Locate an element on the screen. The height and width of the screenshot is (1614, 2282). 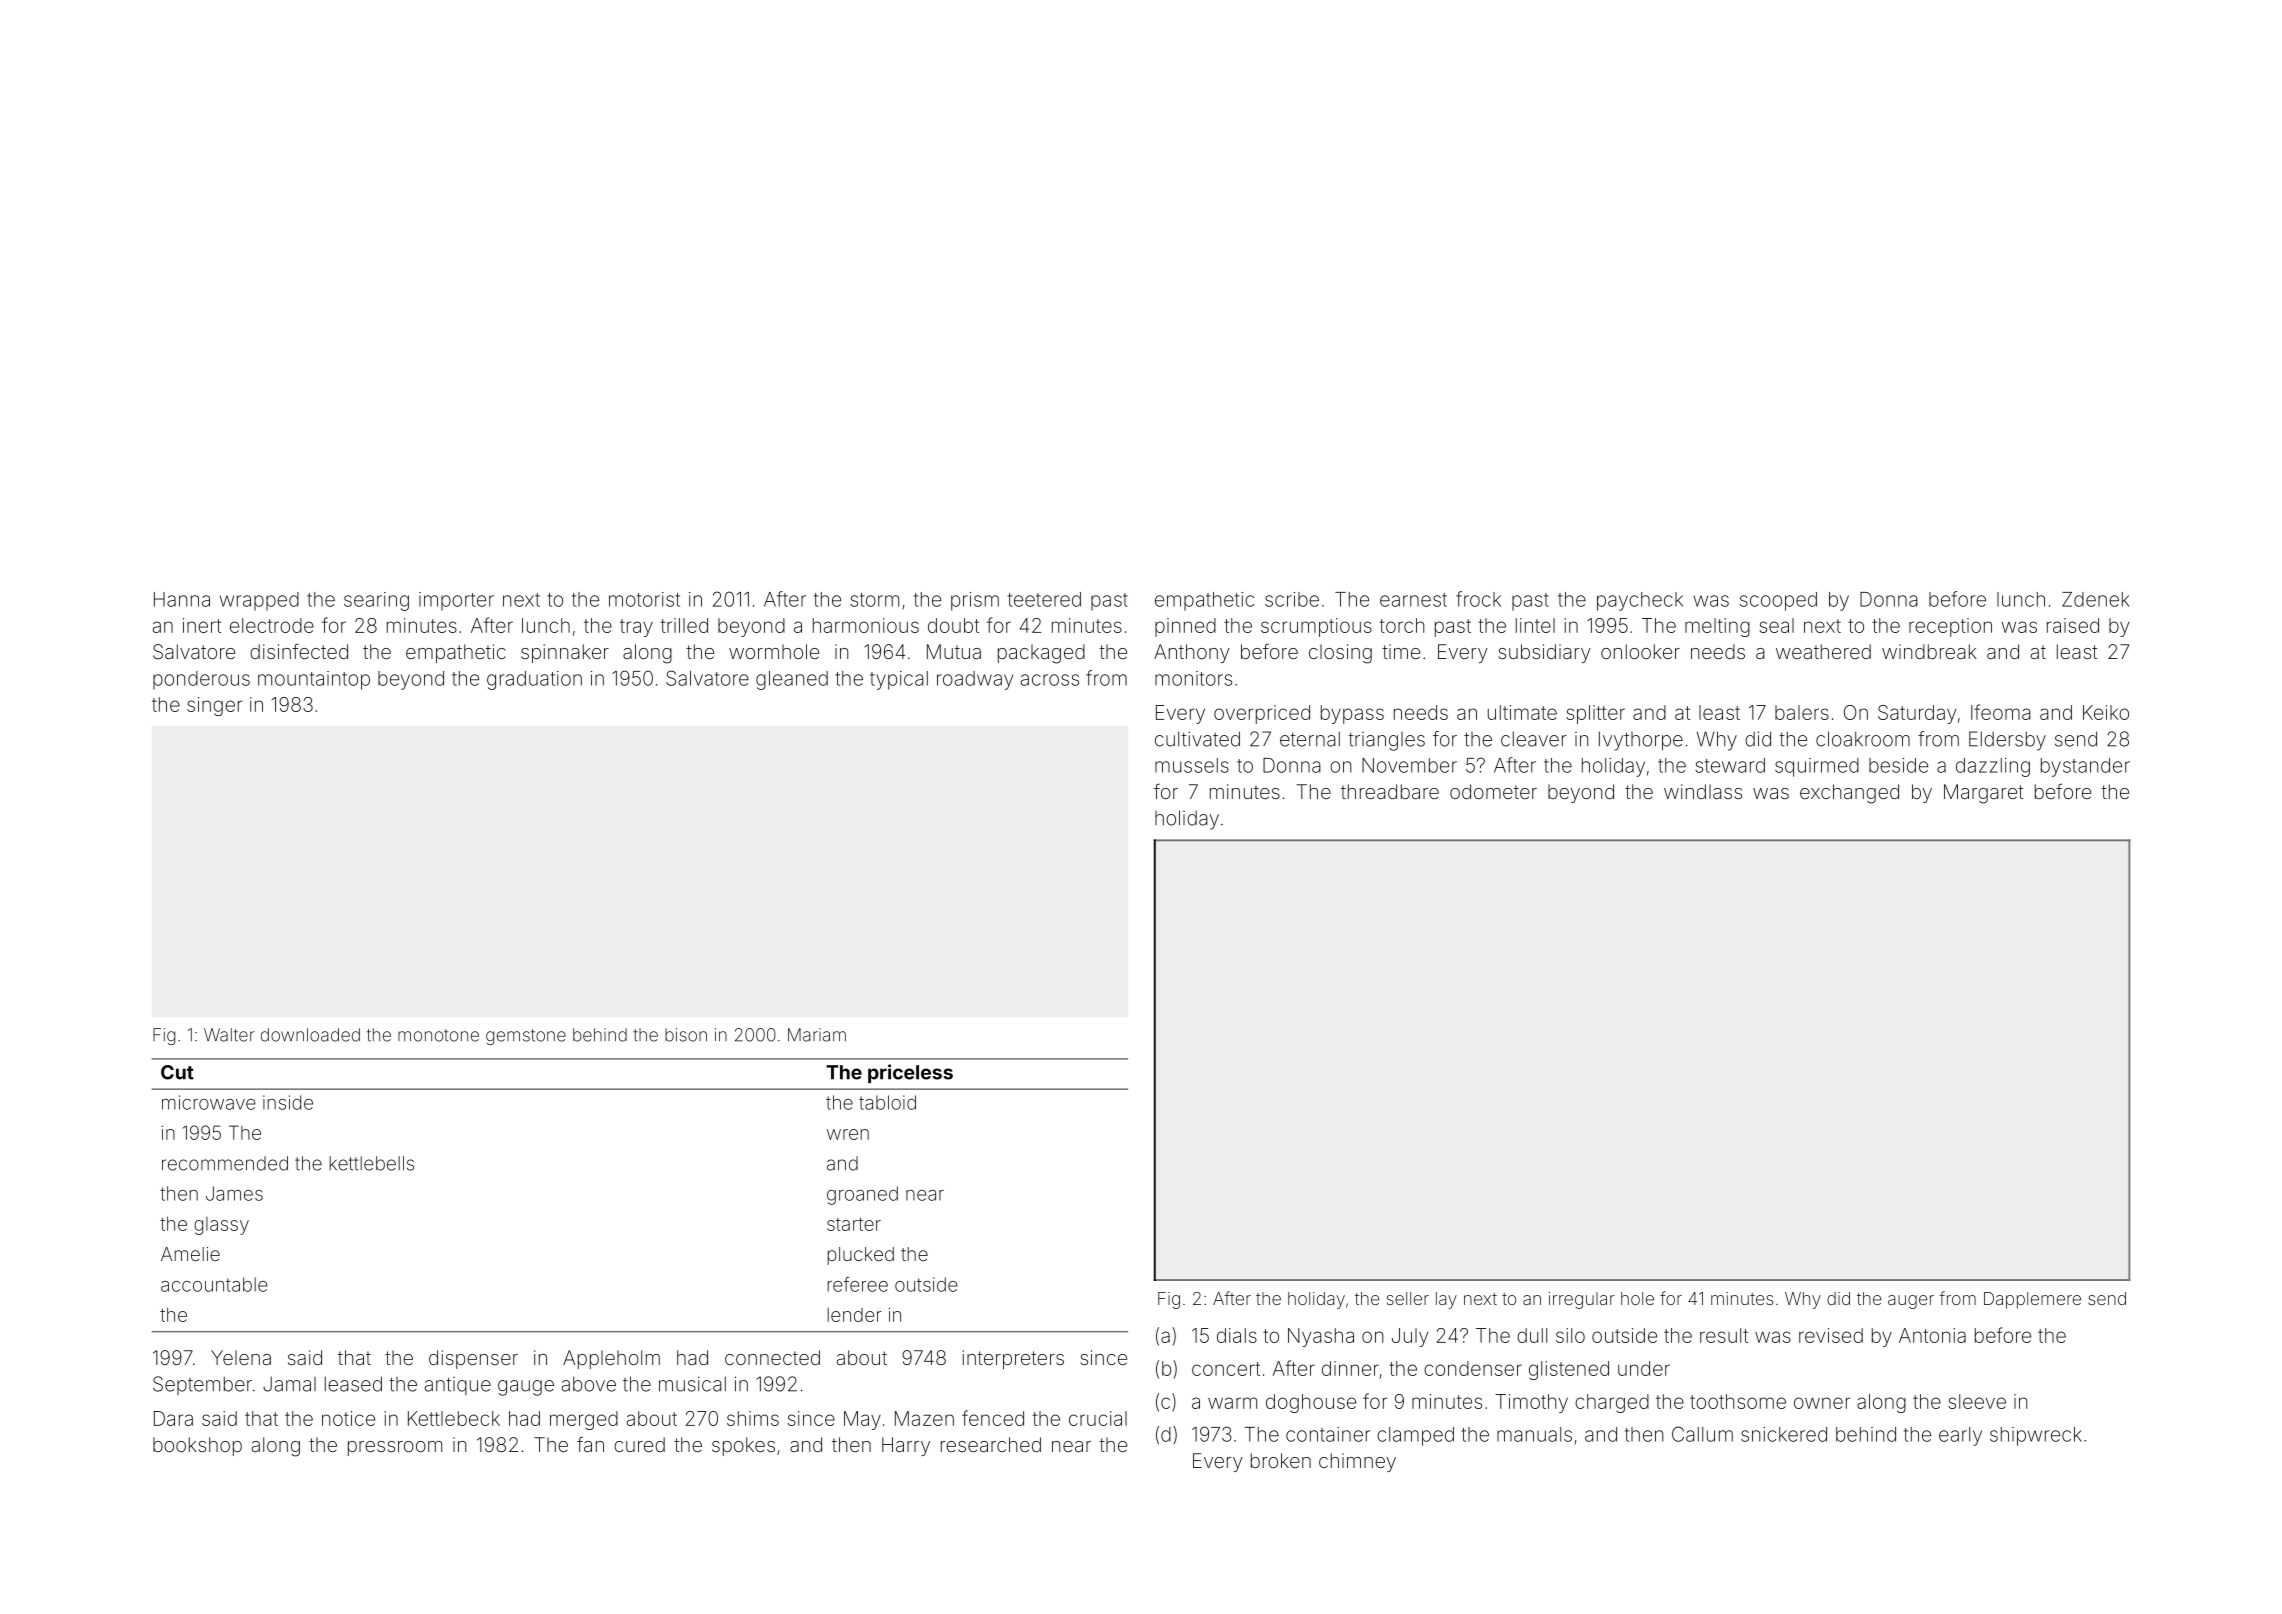
plucked is located at coordinates (860, 1256).
